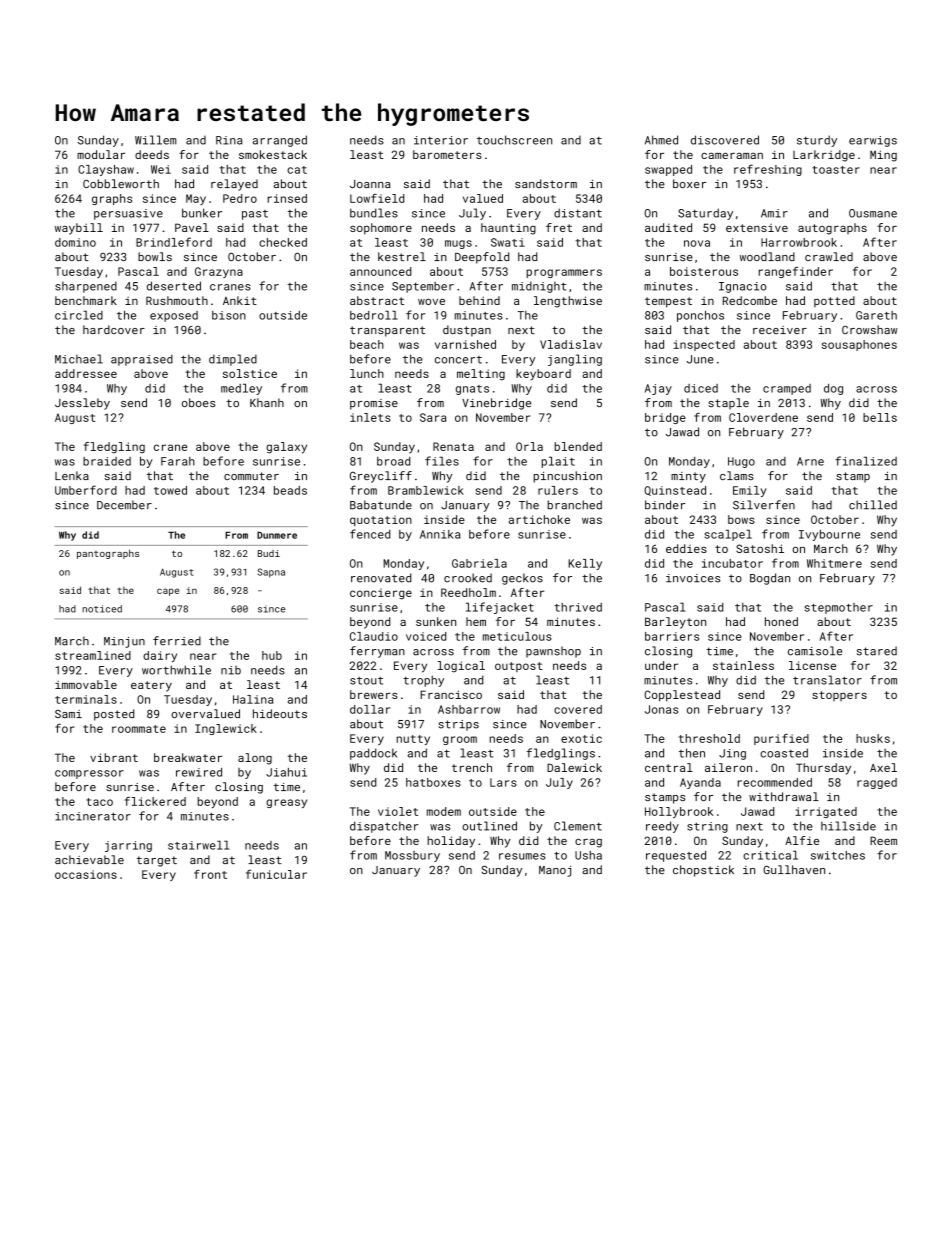 The image size is (952, 1233). What do you see at coordinates (873, 213) in the screenshot?
I see `Ousmane` at bounding box center [873, 213].
